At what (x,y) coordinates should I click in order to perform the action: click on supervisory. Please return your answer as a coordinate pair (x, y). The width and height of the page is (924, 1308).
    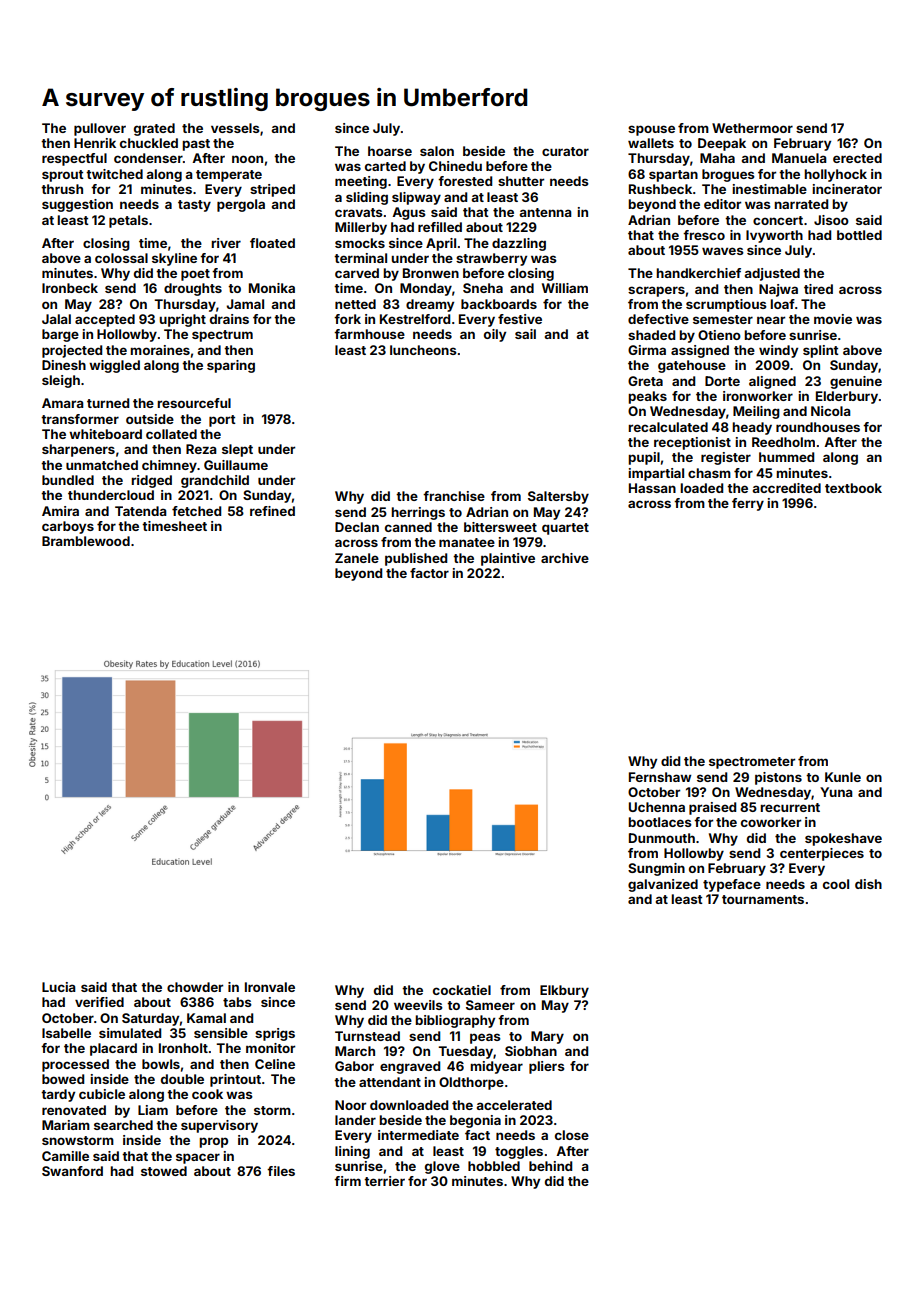
    Looking at the image, I should click on (219, 1126).
